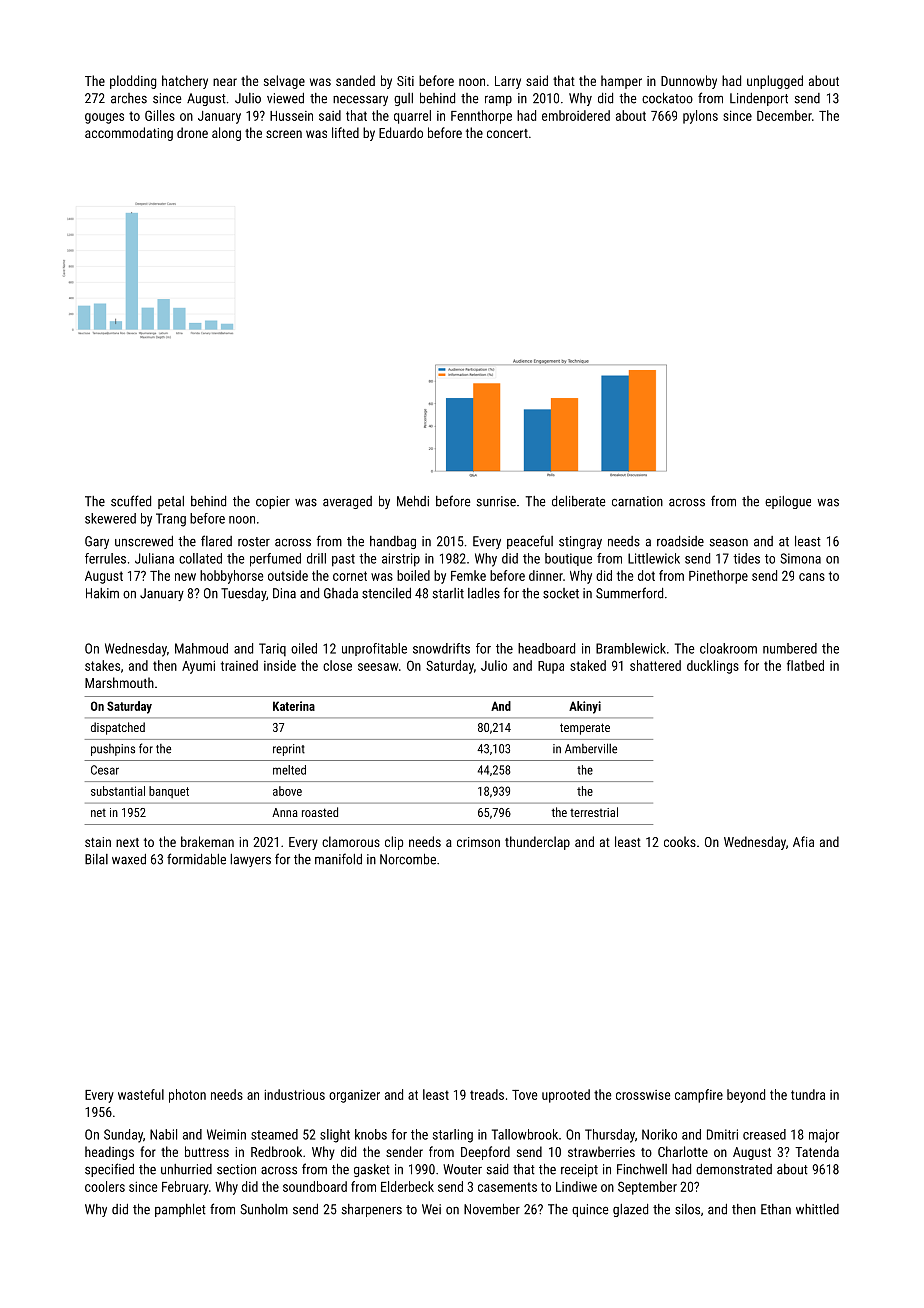 The width and height of the image is (924, 1308). I want to click on socket, so click(561, 593).
